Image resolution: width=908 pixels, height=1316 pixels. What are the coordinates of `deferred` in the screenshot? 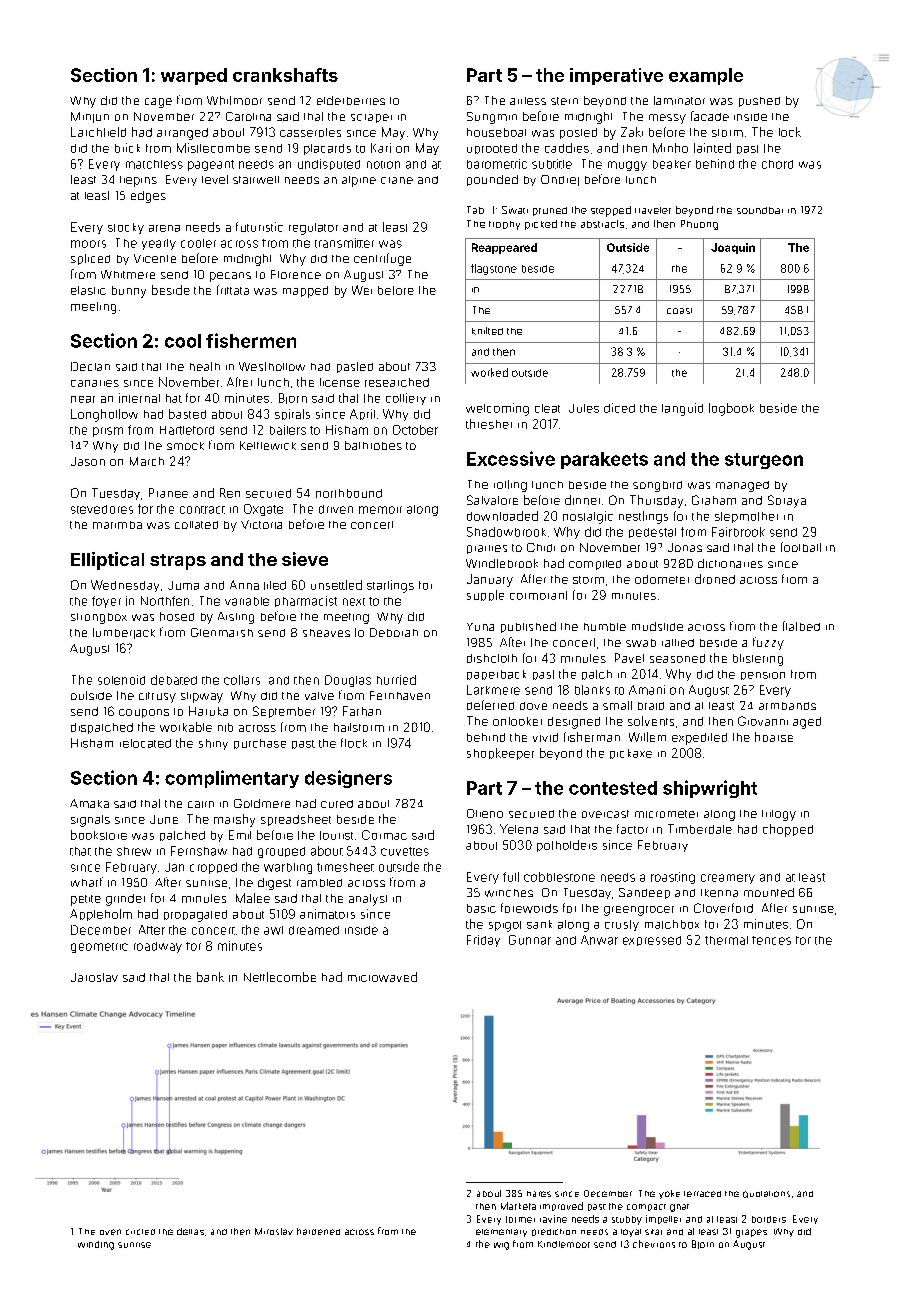 It's located at (490, 705).
